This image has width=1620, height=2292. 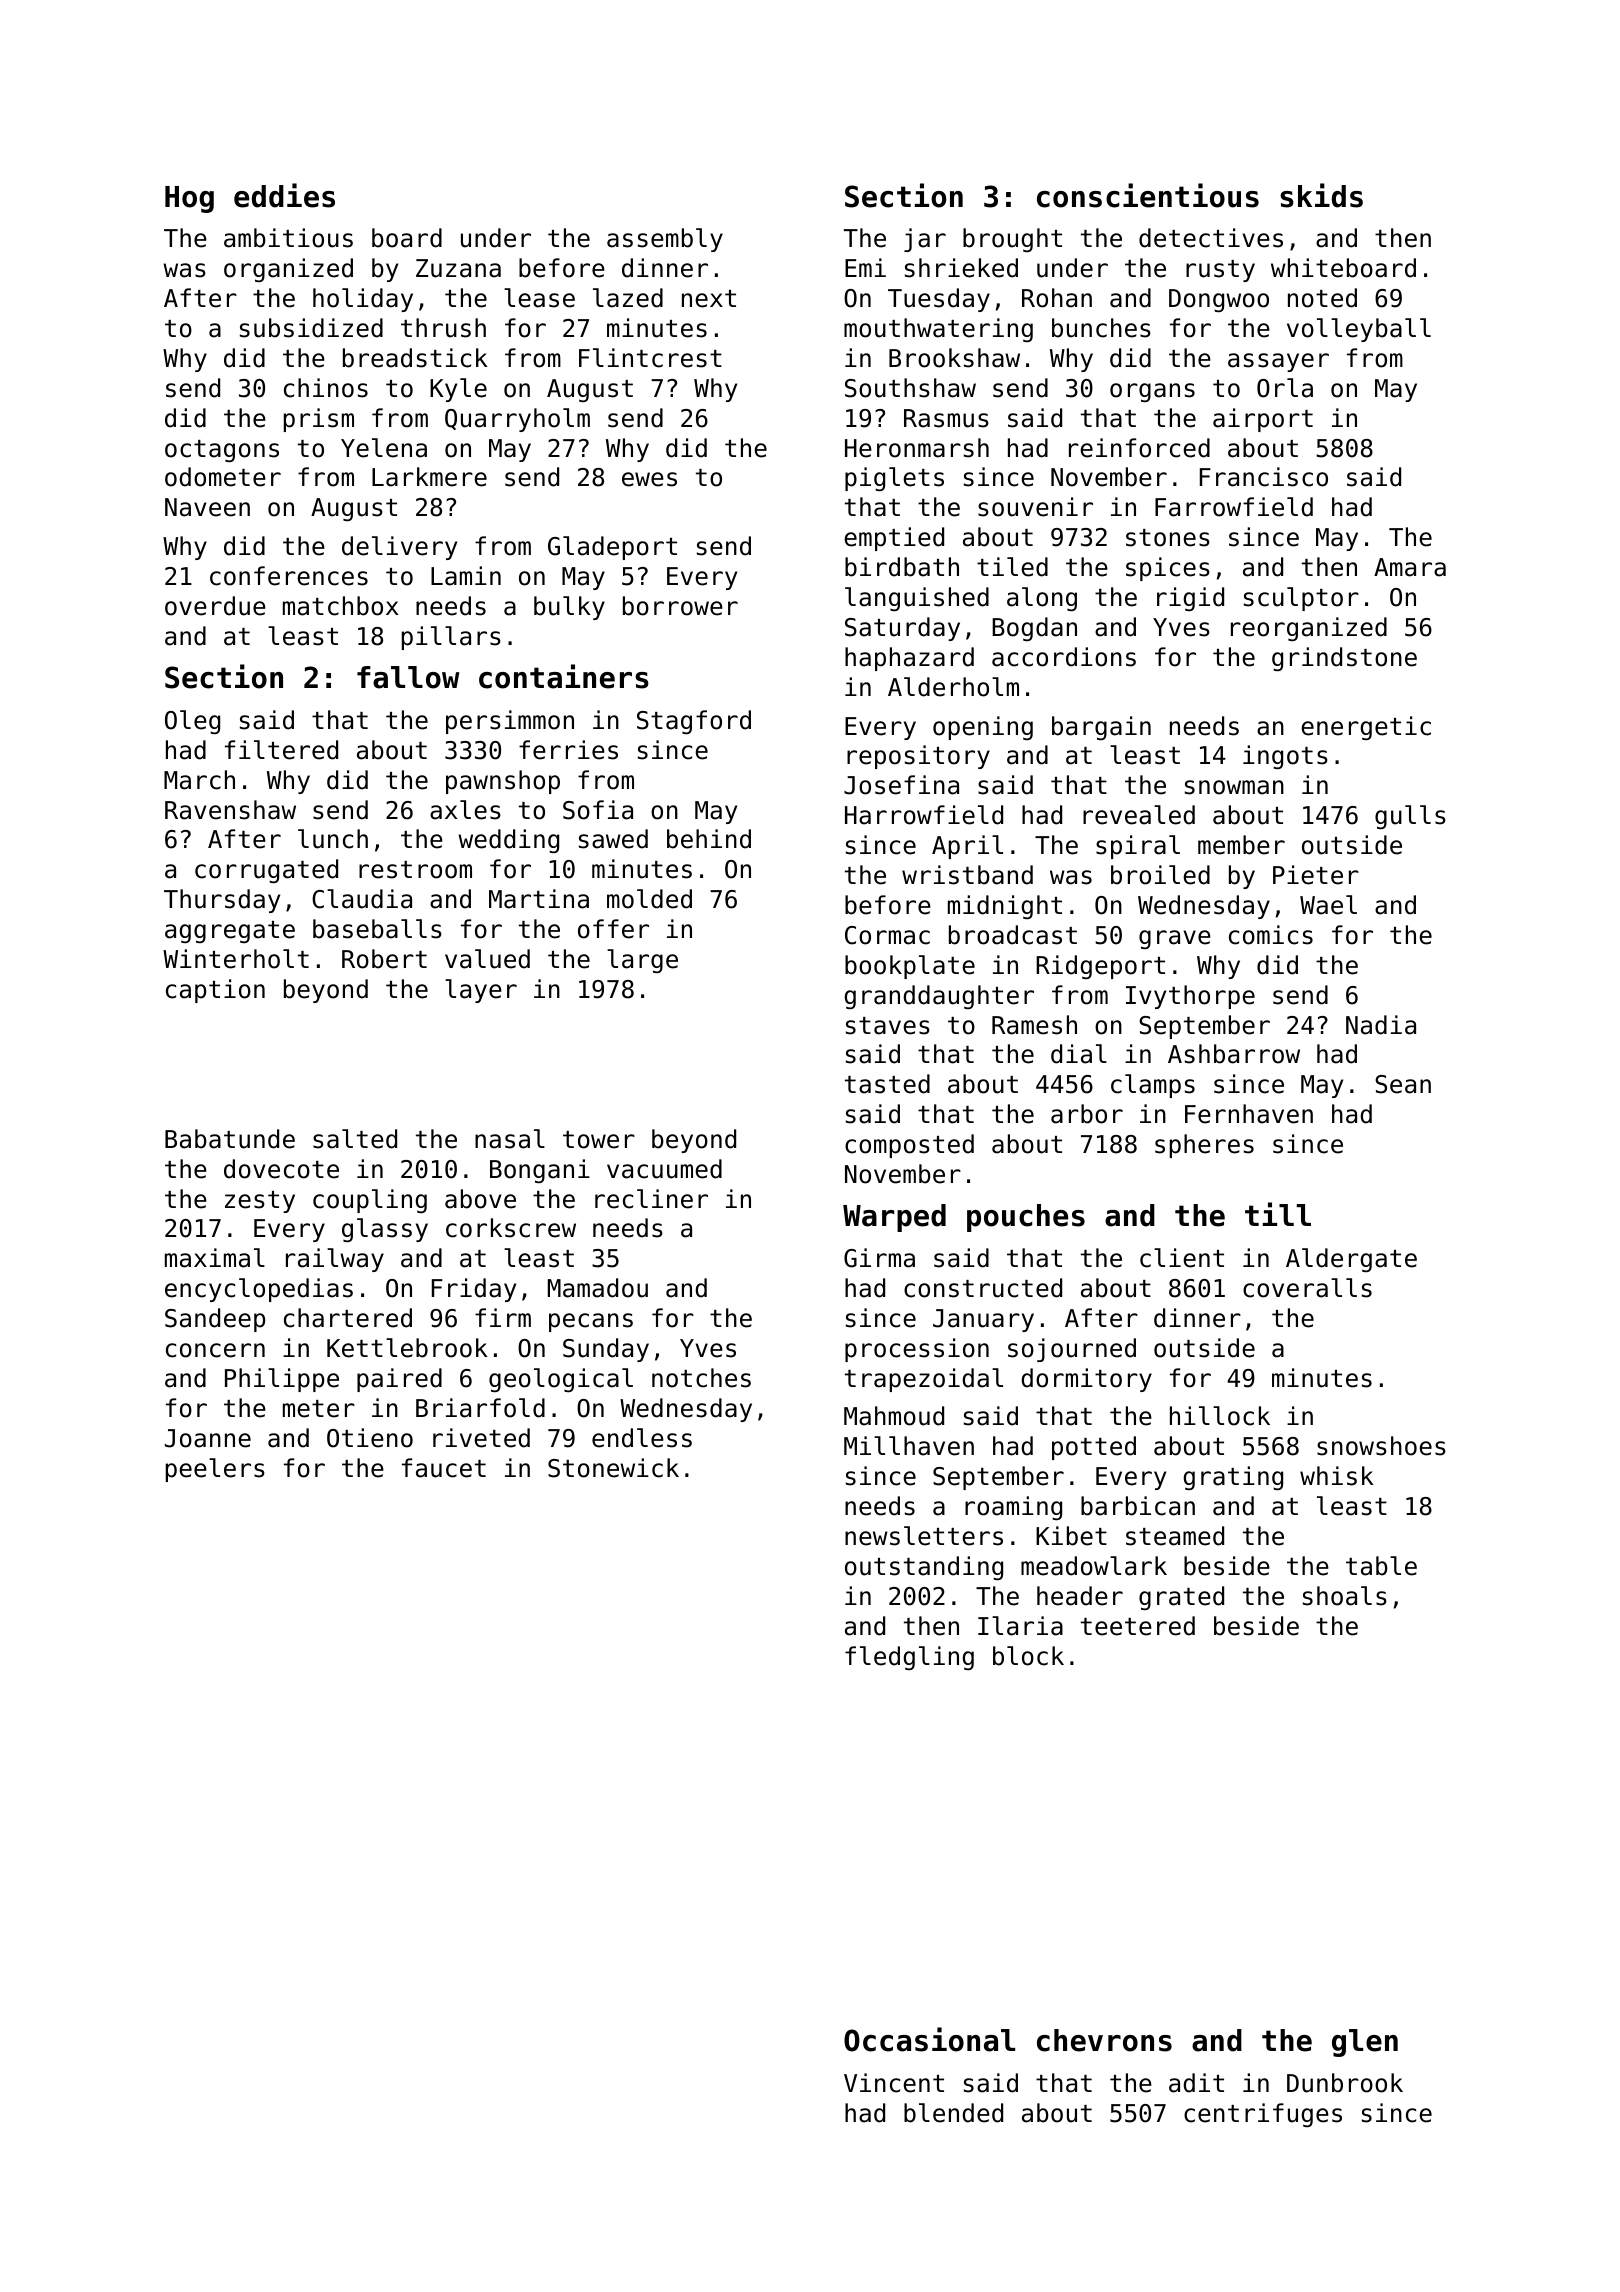 I want to click on skids, so click(x=1321, y=195).
